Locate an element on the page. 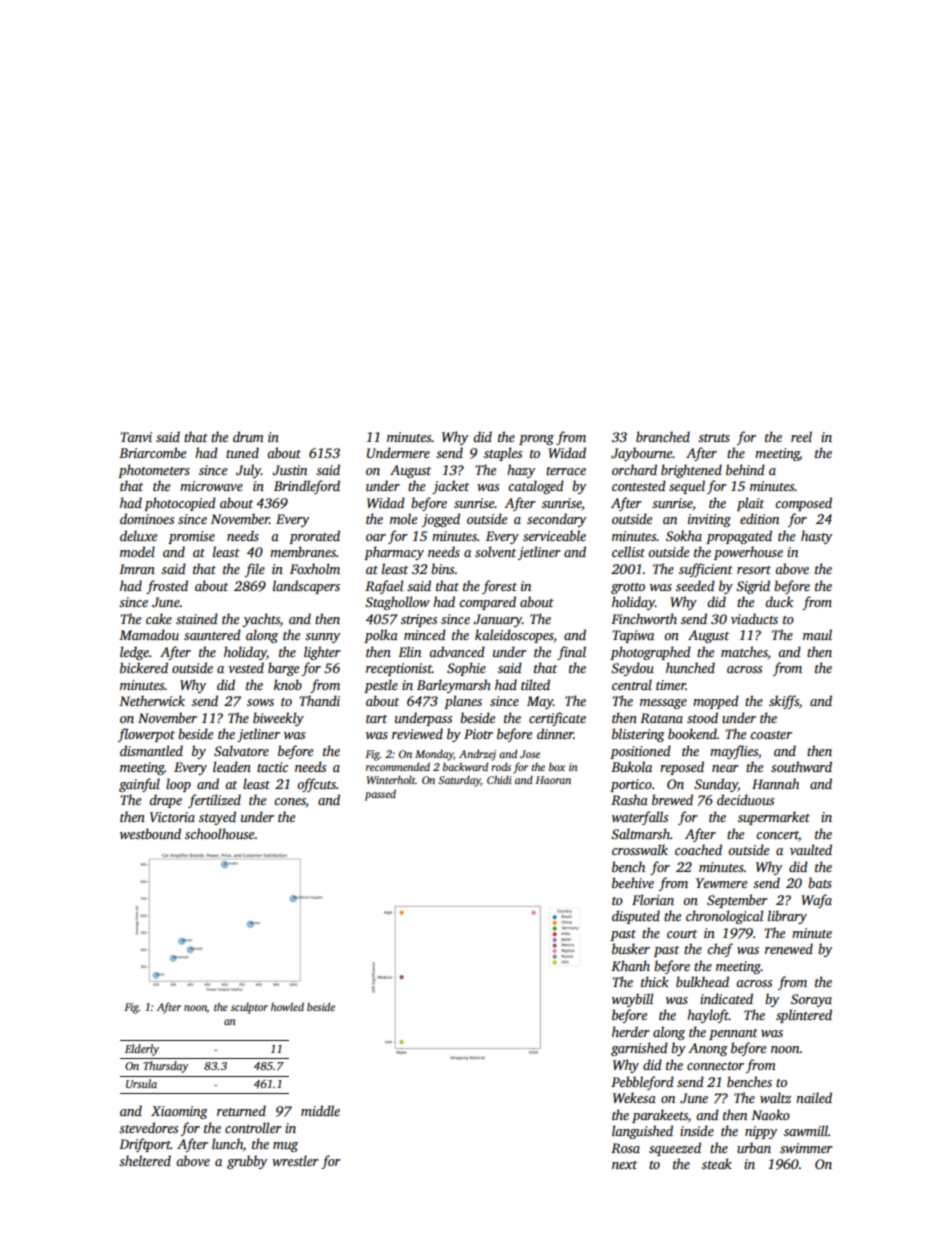 The width and height of the page is (952, 1233). sheltered is located at coordinates (145, 1160).
